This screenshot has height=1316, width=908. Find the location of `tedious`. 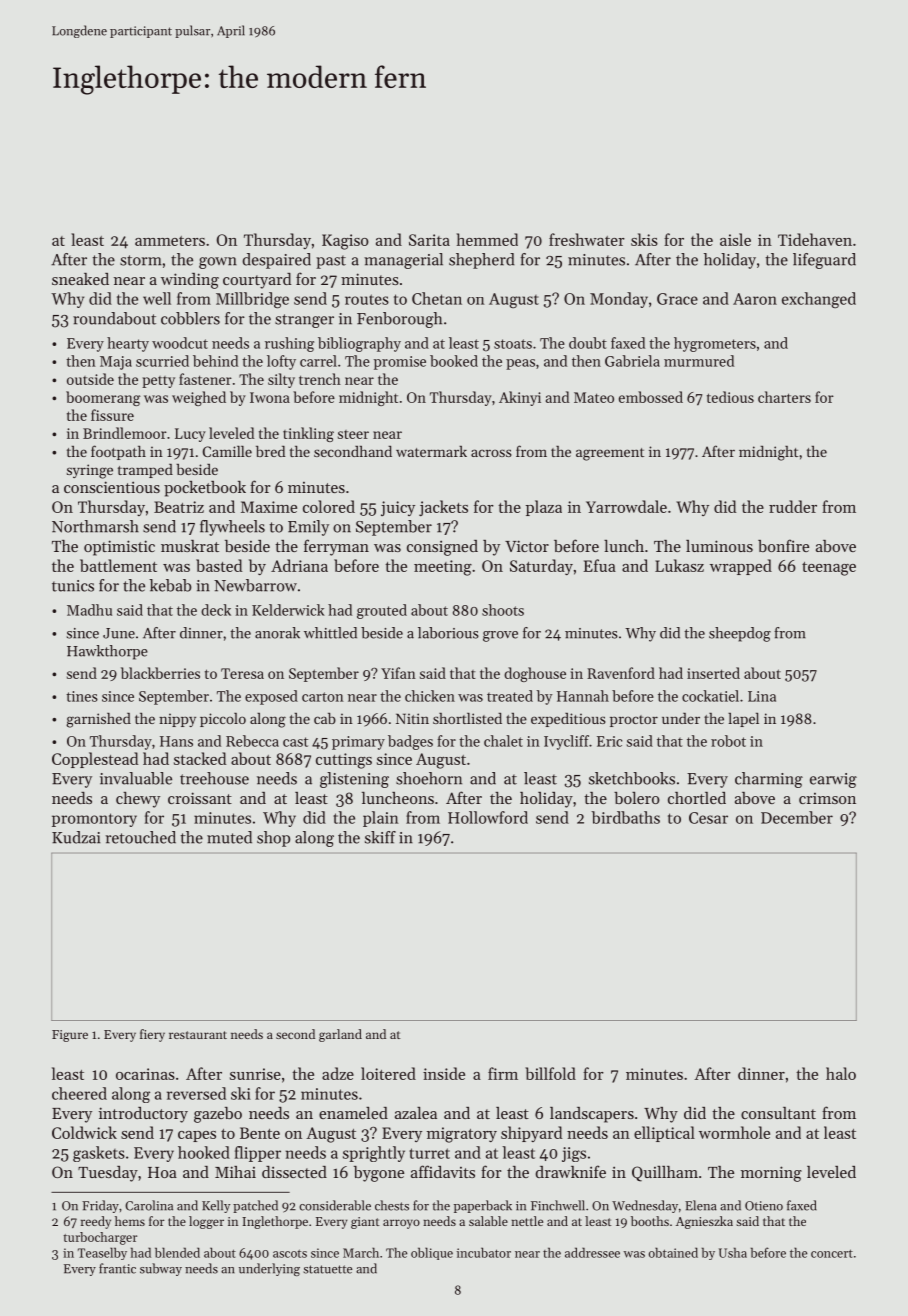

tedious is located at coordinates (730, 397).
